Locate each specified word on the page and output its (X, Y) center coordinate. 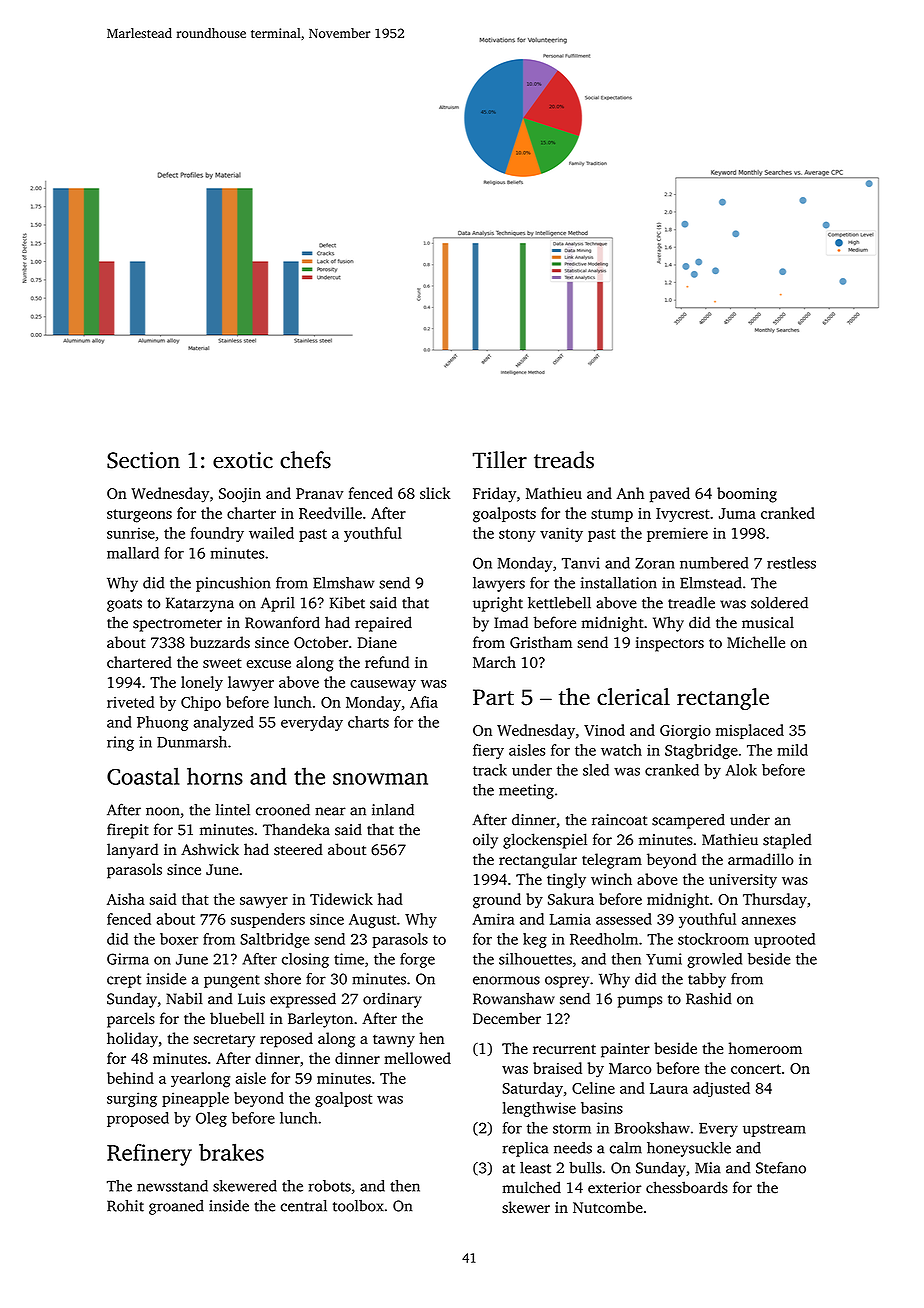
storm (572, 1129)
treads (564, 460)
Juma (737, 513)
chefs (305, 460)
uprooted (784, 940)
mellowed (417, 1058)
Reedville (330, 513)
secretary (224, 1041)
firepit (128, 831)
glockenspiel (545, 841)
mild (792, 750)
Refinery (149, 1155)
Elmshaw (343, 583)
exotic (243, 460)
